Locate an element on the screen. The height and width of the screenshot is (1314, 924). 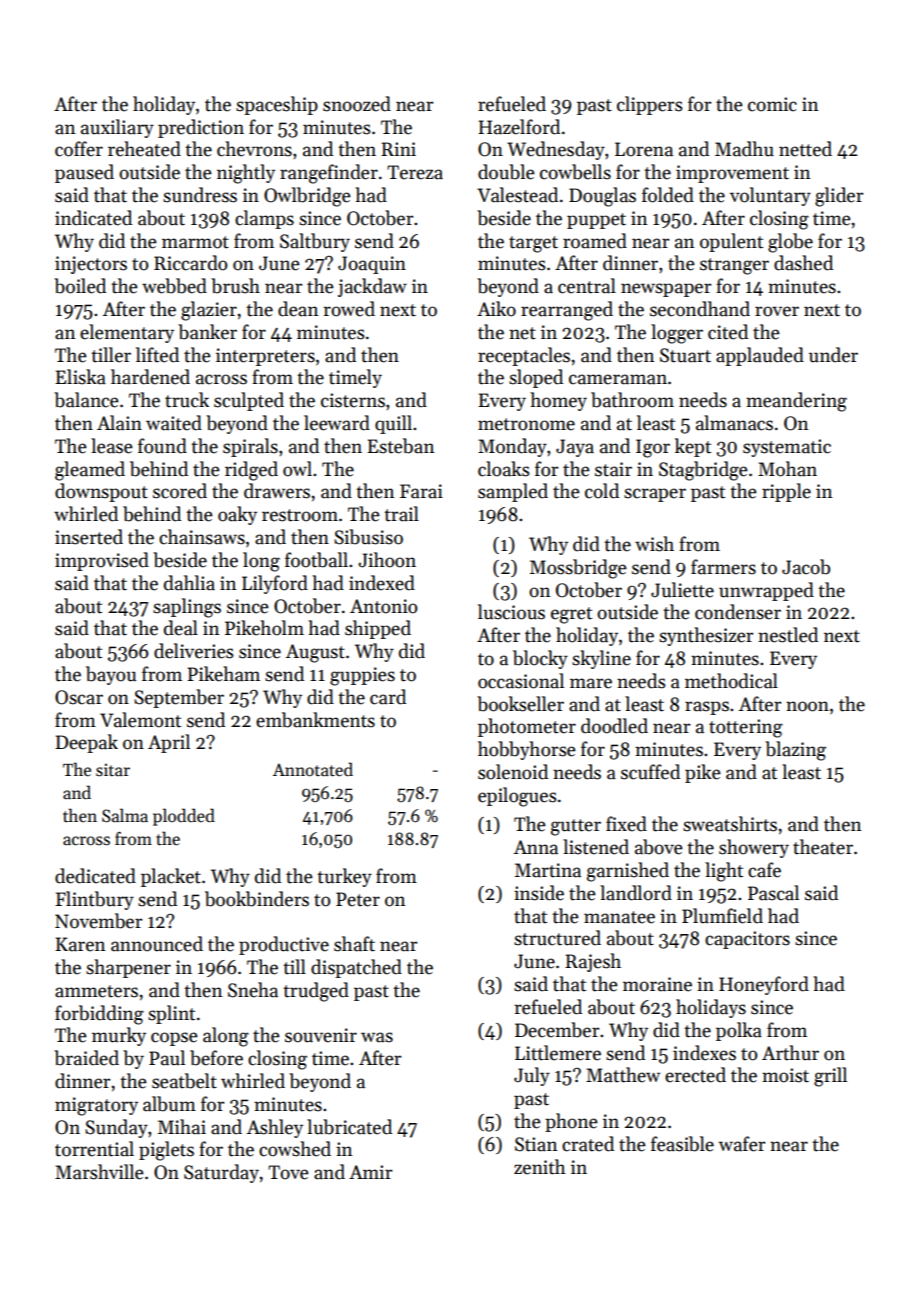
auxiliary is located at coordinates (117, 128).
